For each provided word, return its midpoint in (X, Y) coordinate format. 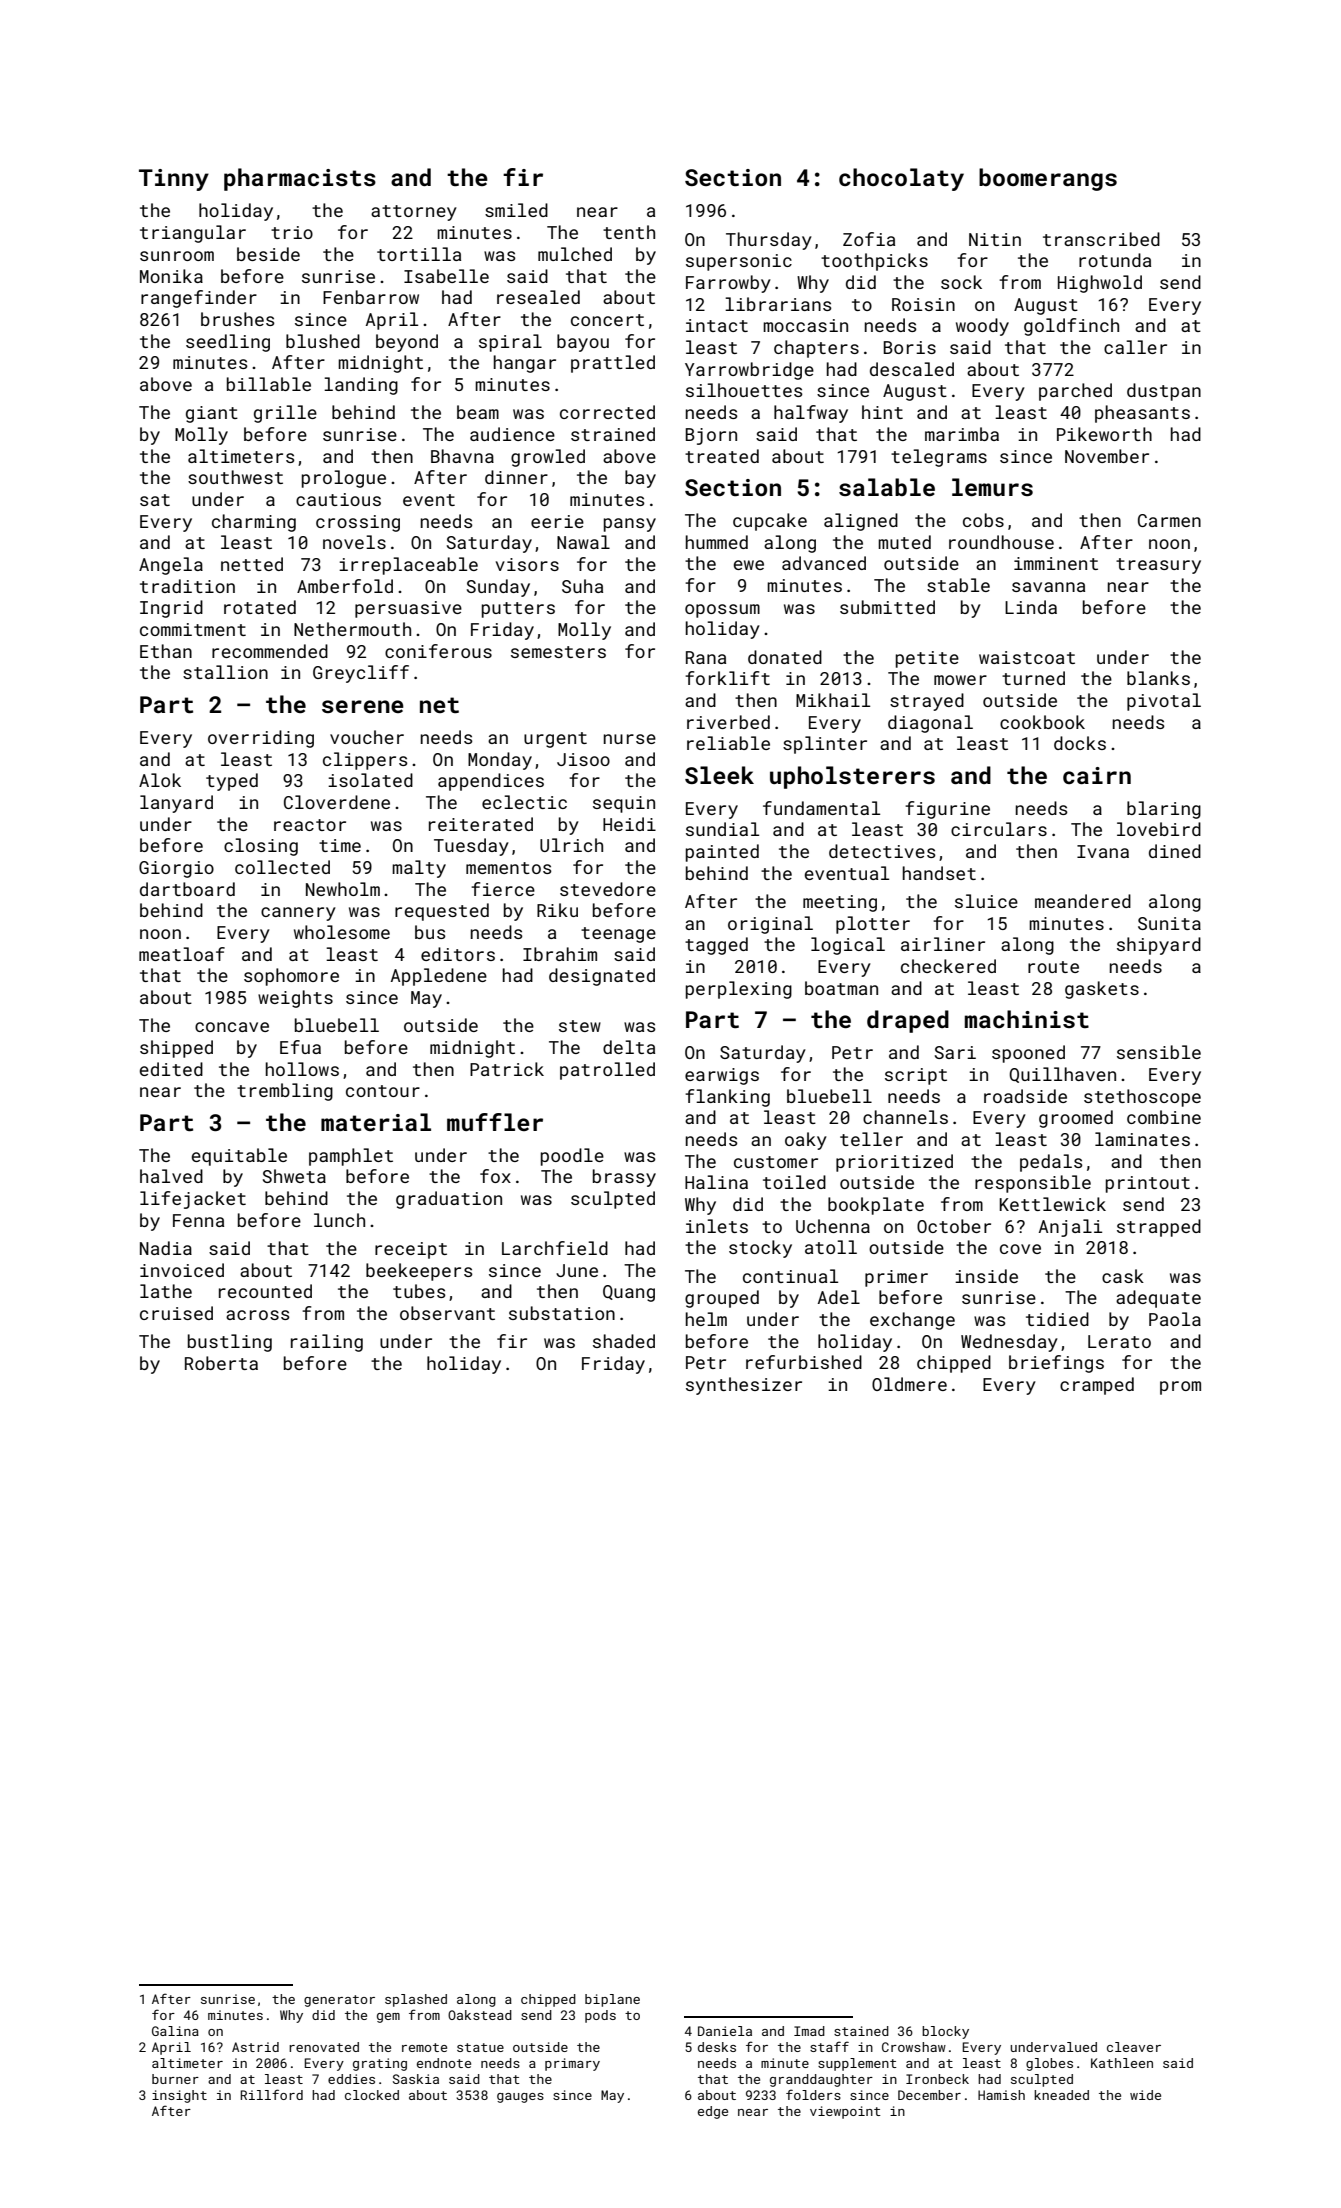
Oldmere (909, 1384)
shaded (624, 1341)
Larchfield (555, 1248)
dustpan (1164, 392)
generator (339, 2001)
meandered (1083, 901)
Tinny (174, 180)
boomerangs (1048, 179)
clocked (372, 2095)
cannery (298, 914)
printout (1148, 1184)
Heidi (629, 824)
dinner (516, 477)
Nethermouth (352, 629)
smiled (516, 210)
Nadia (166, 1248)
